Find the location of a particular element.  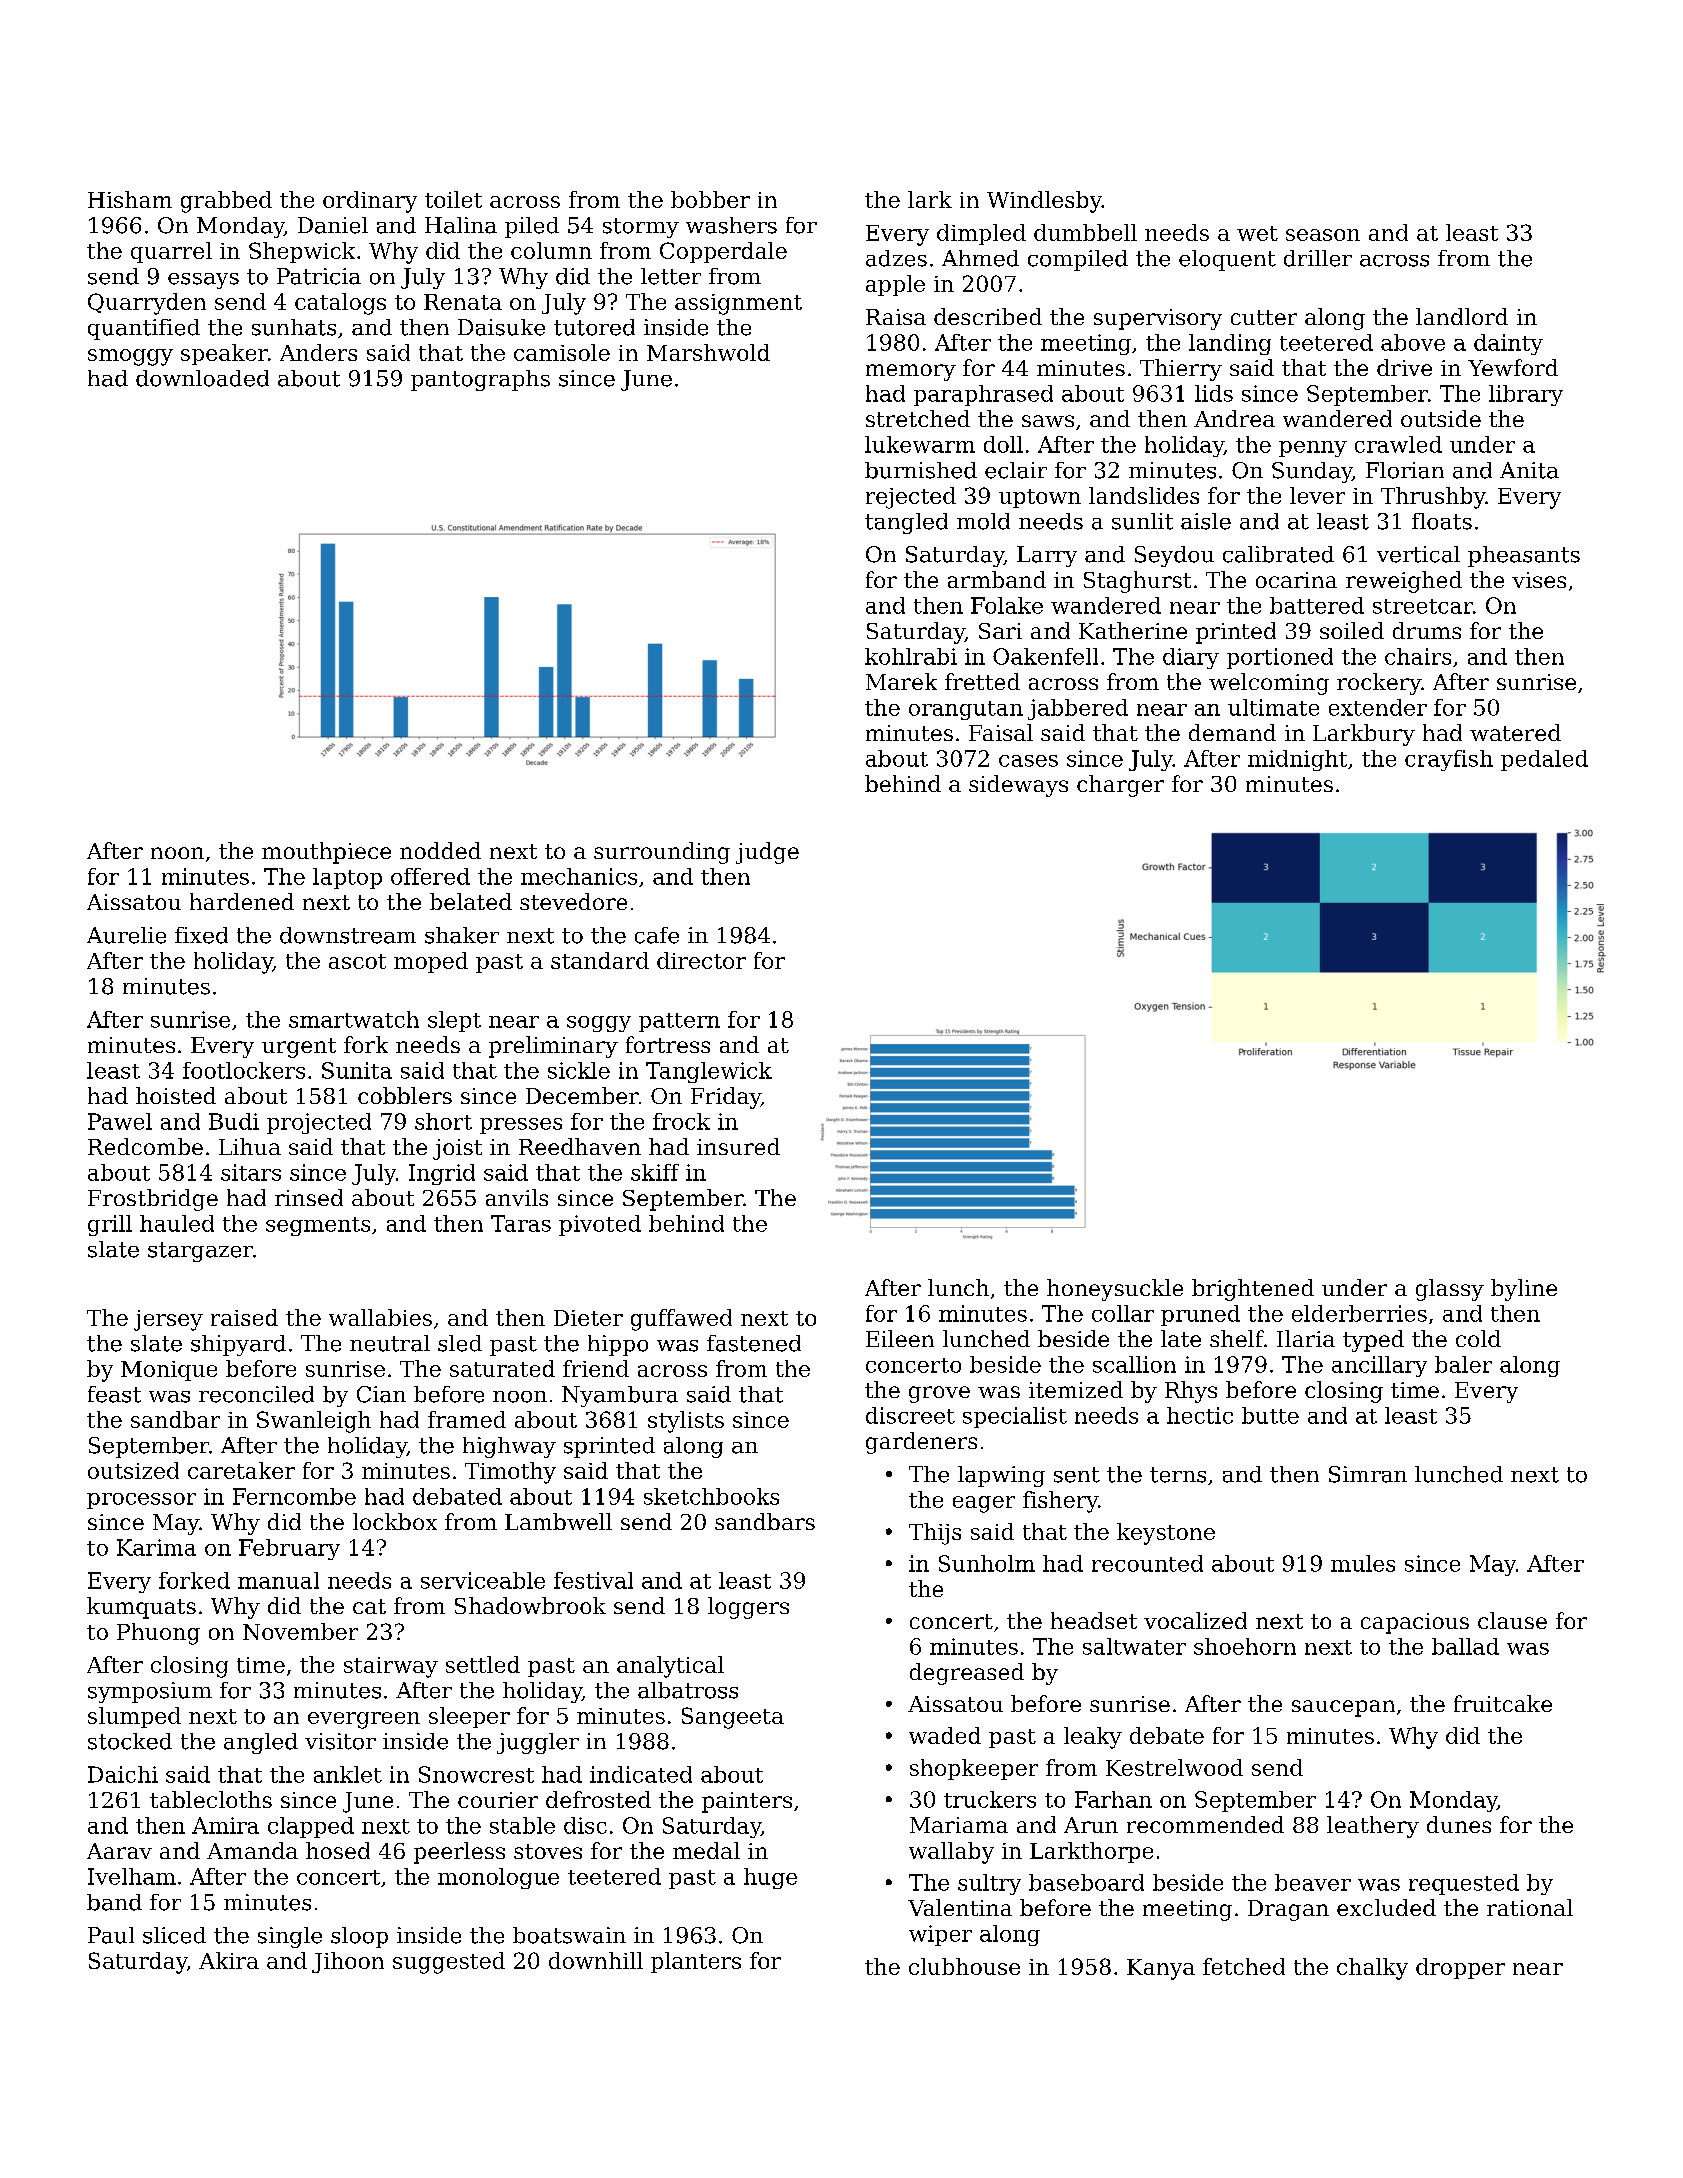

dunes is located at coordinates (1459, 1824).
